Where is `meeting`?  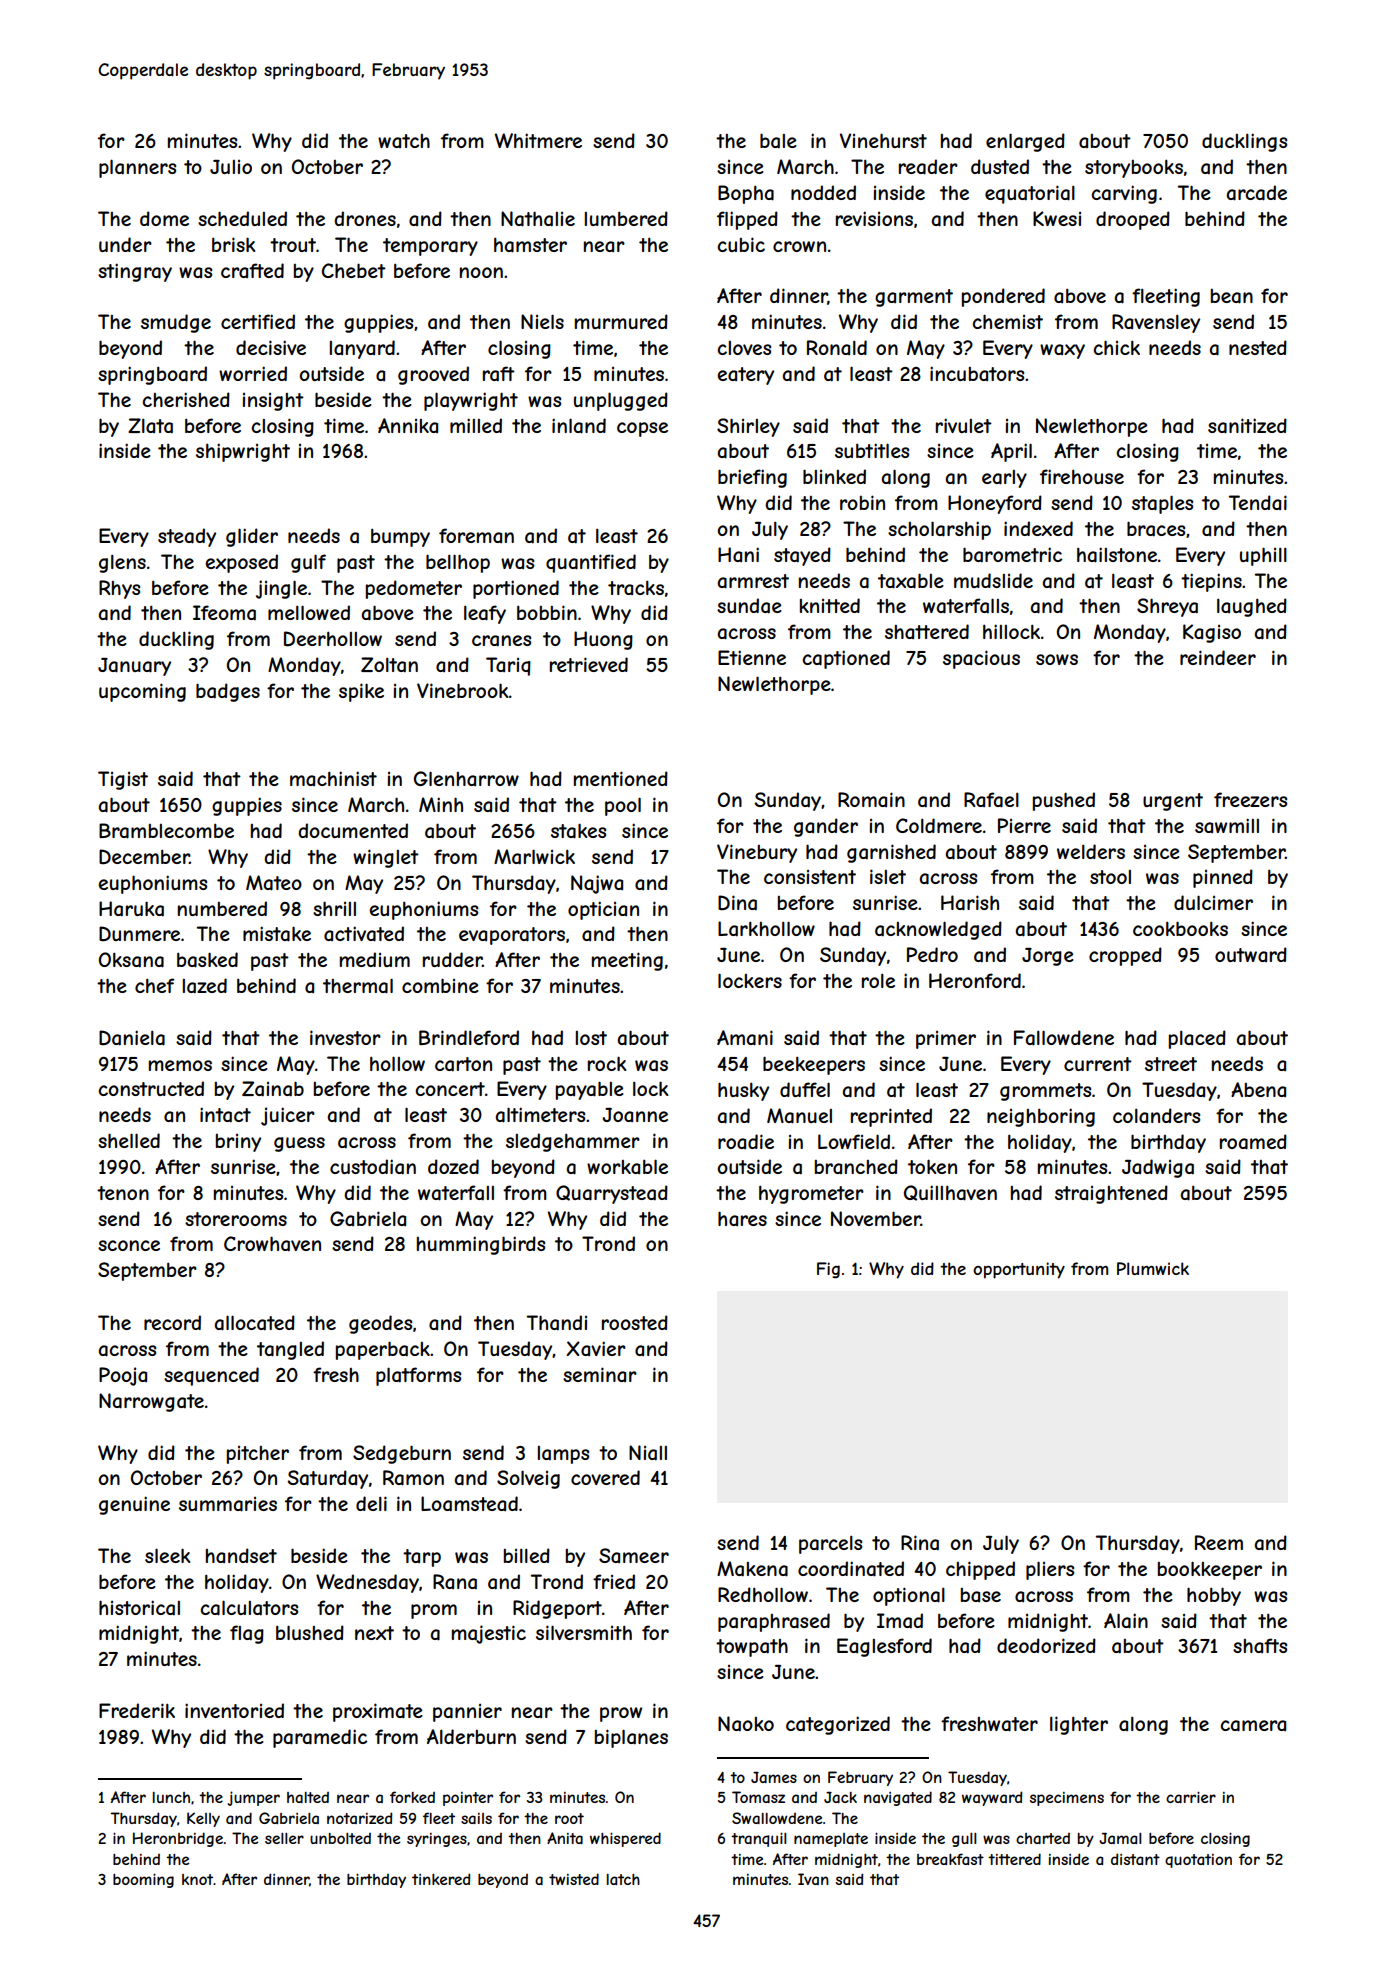
meeting is located at coordinates (627, 961).
